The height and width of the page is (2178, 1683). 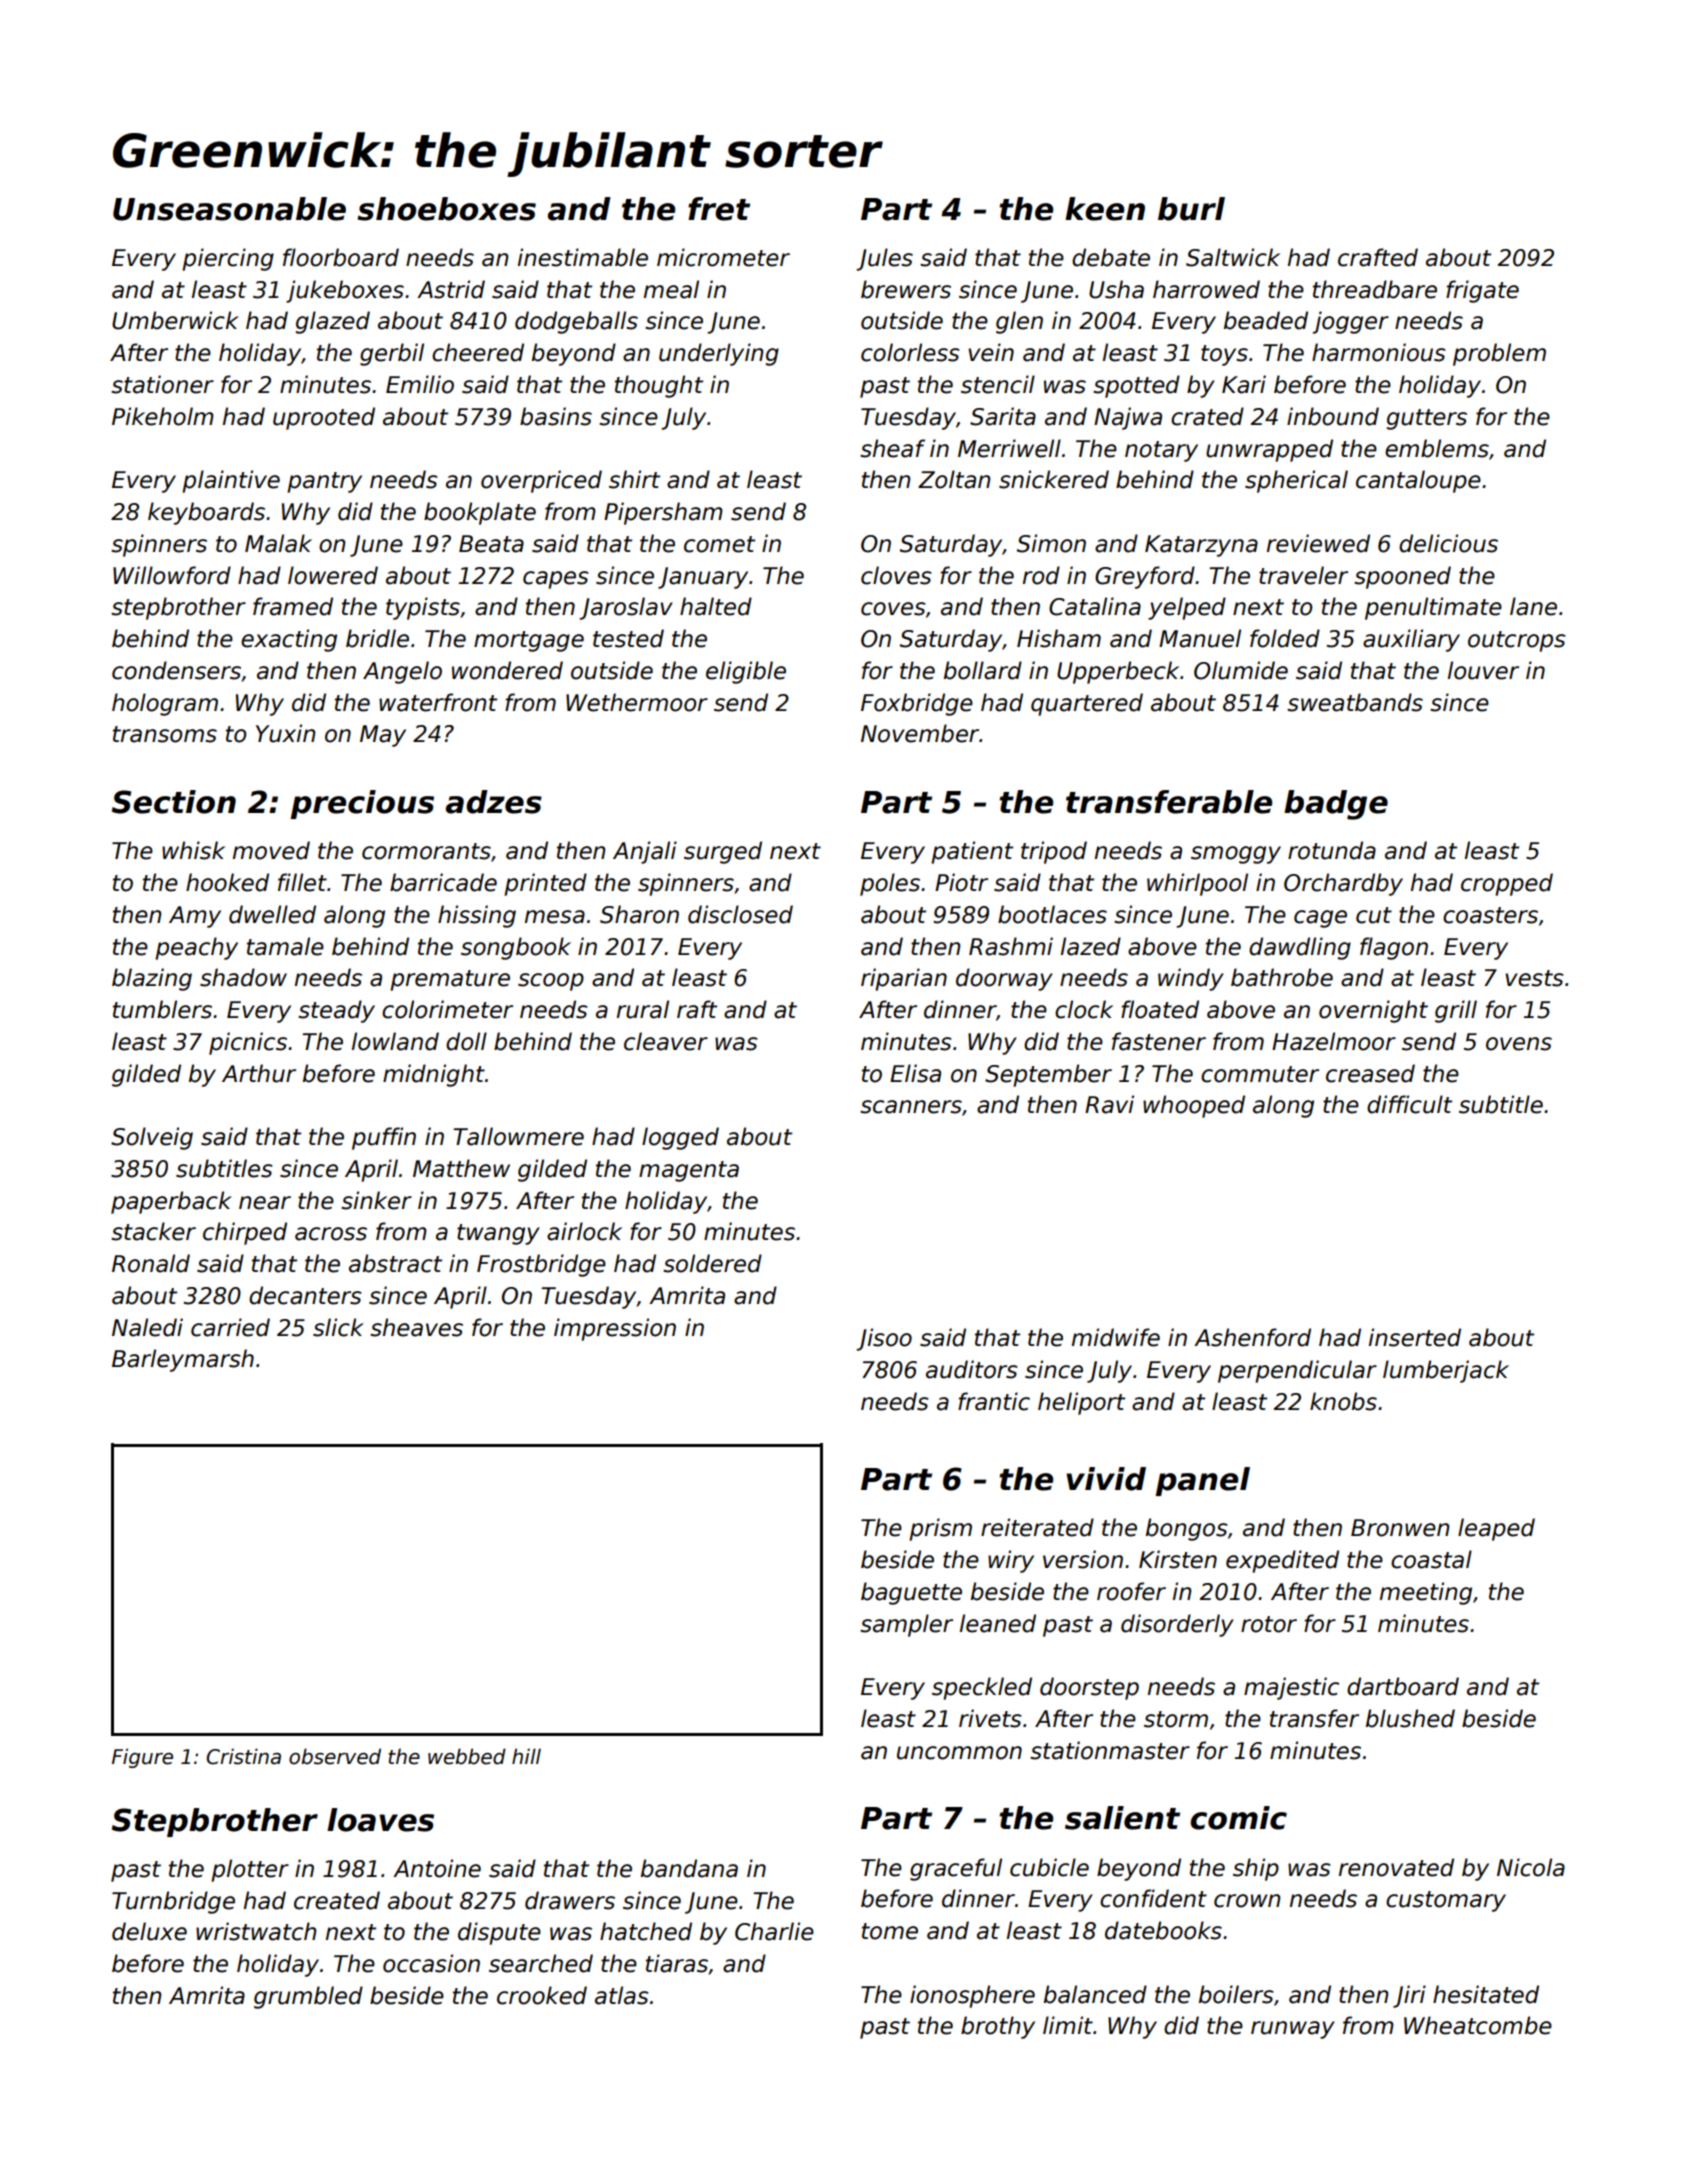 I want to click on commuter, so click(x=1260, y=1074).
